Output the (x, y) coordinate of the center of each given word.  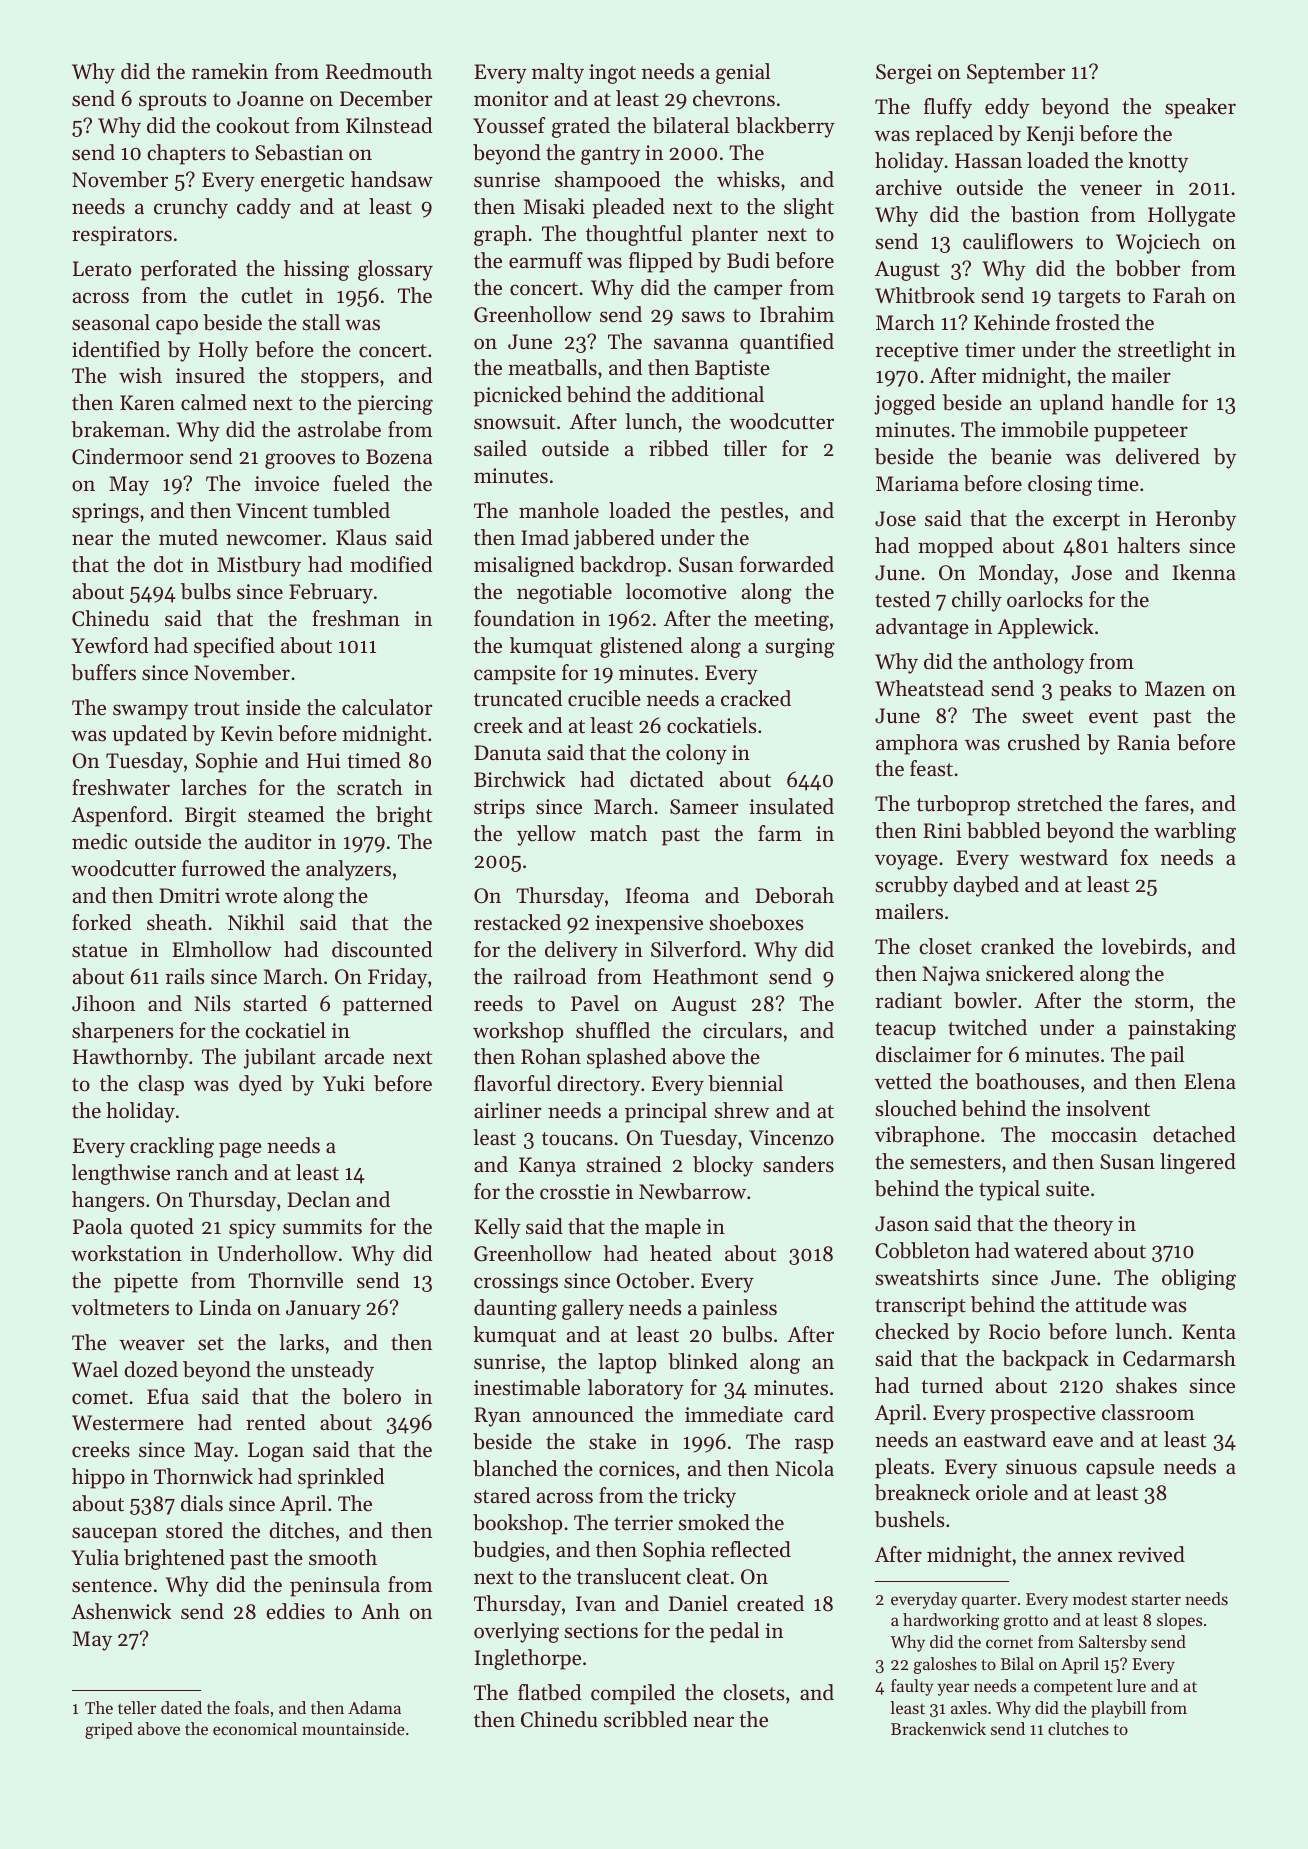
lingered (1198, 1163)
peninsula (335, 1586)
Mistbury (259, 566)
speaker (1200, 108)
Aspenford (119, 816)
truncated (518, 698)
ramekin (230, 71)
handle (1142, 402)
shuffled (613, 1030)
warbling (1195, 832)
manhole (559, 510)
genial (743, 73)
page (240, 1150)
